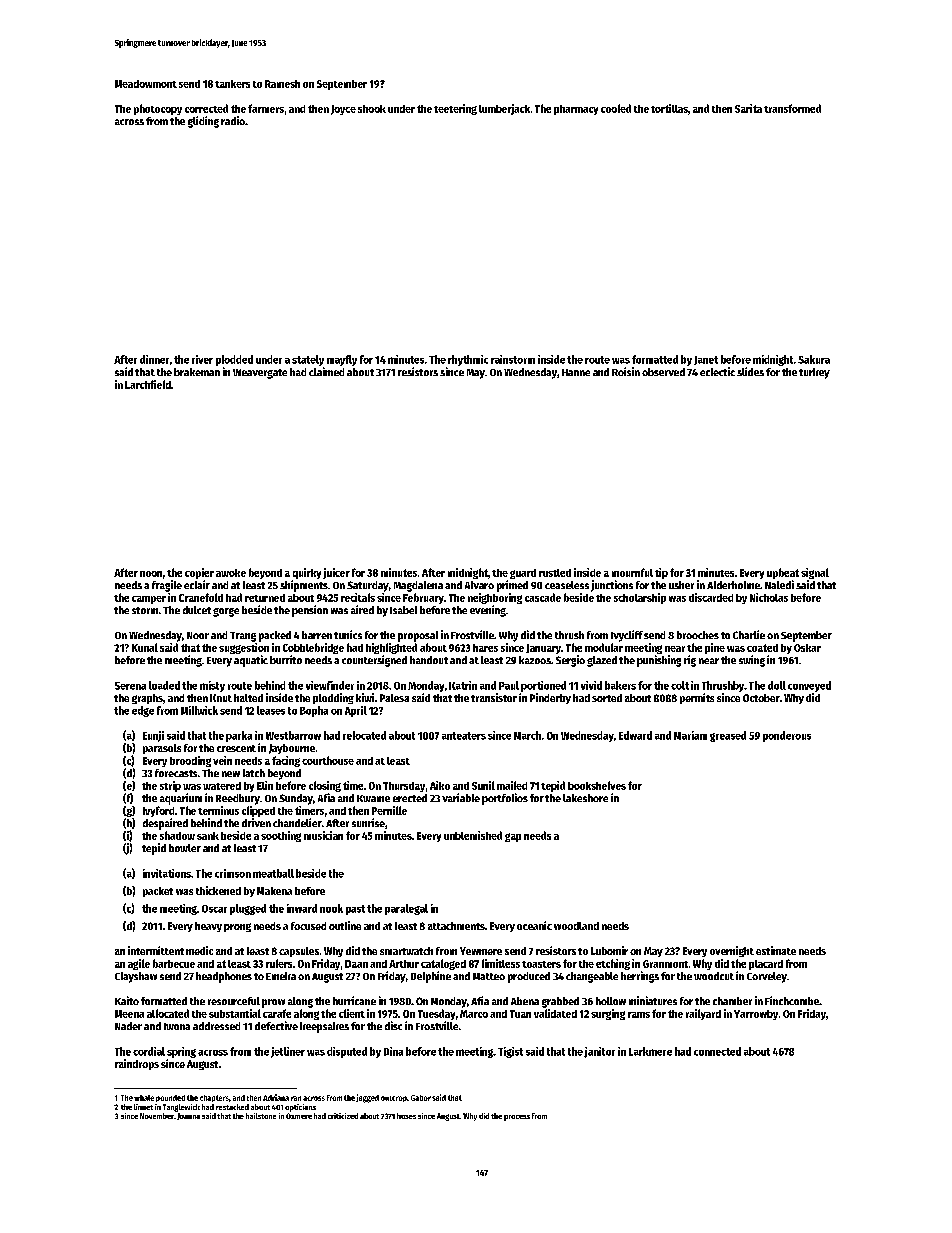 The image size is (952, 1233). What do you see at coordinates (158, 811) in the screenshot?
I see `Ivyford` at bounding box center [158, 811].
